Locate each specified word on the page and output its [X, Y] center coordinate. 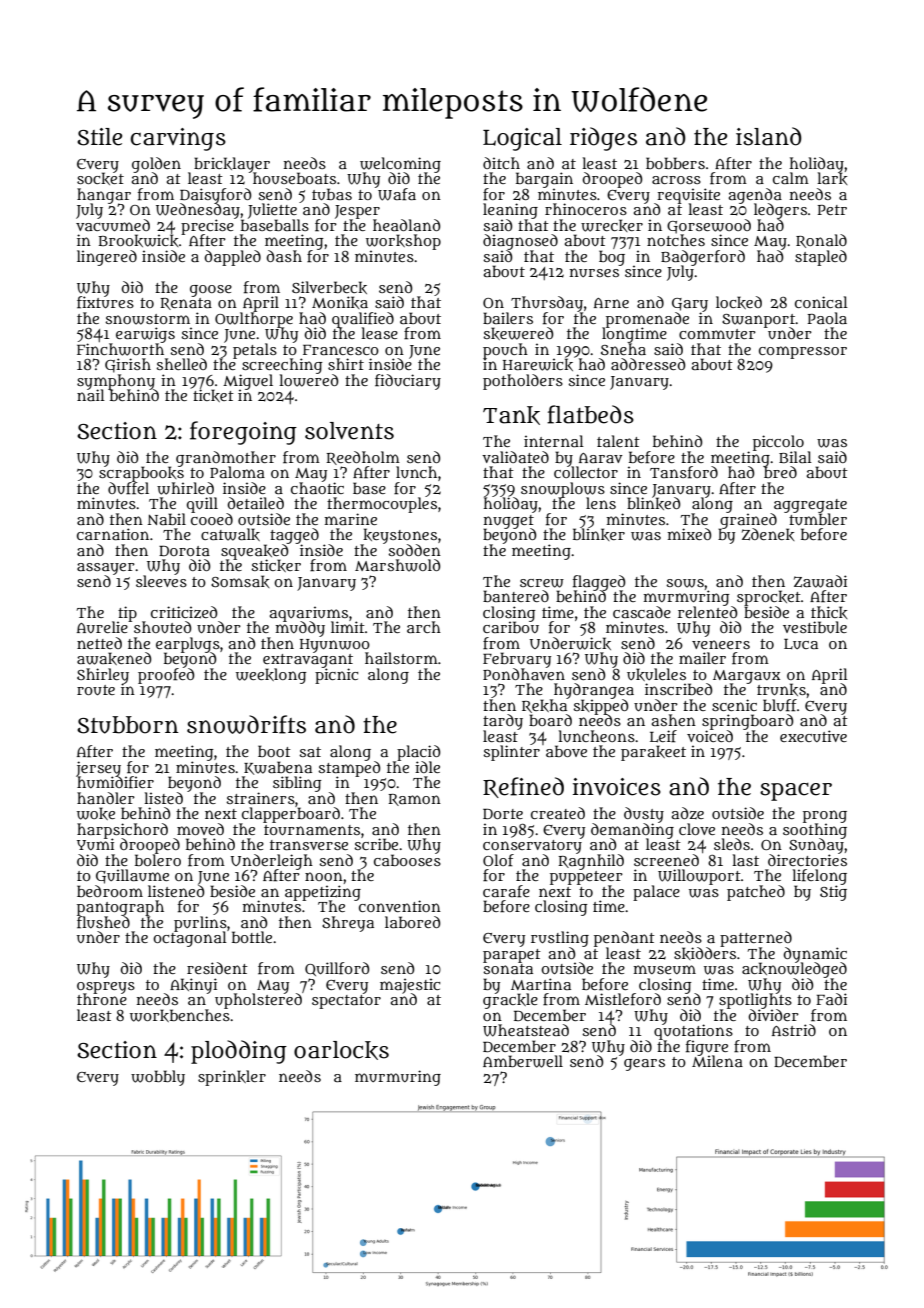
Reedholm [363, 458]
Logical [522, 139]
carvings [178, 139]
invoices [617, 787]
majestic [410, 985]
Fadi [831, 999]
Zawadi [820, 581]
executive [813, 736]
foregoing [243, 433]
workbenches [180, 1015]
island [769, 136]
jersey [98, 768]
